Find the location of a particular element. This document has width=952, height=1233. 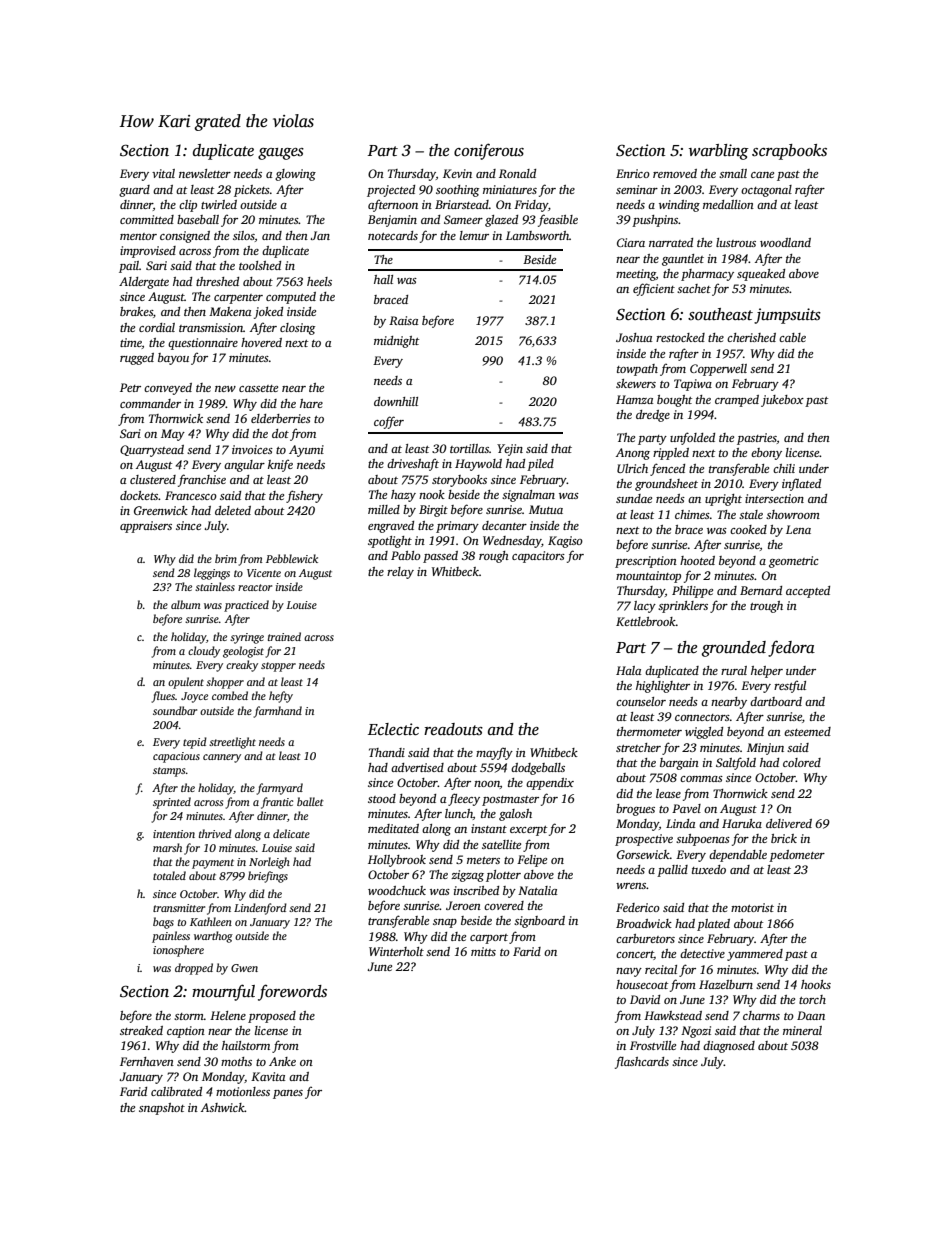

subpoenas is located at coordinates (703, 840).
